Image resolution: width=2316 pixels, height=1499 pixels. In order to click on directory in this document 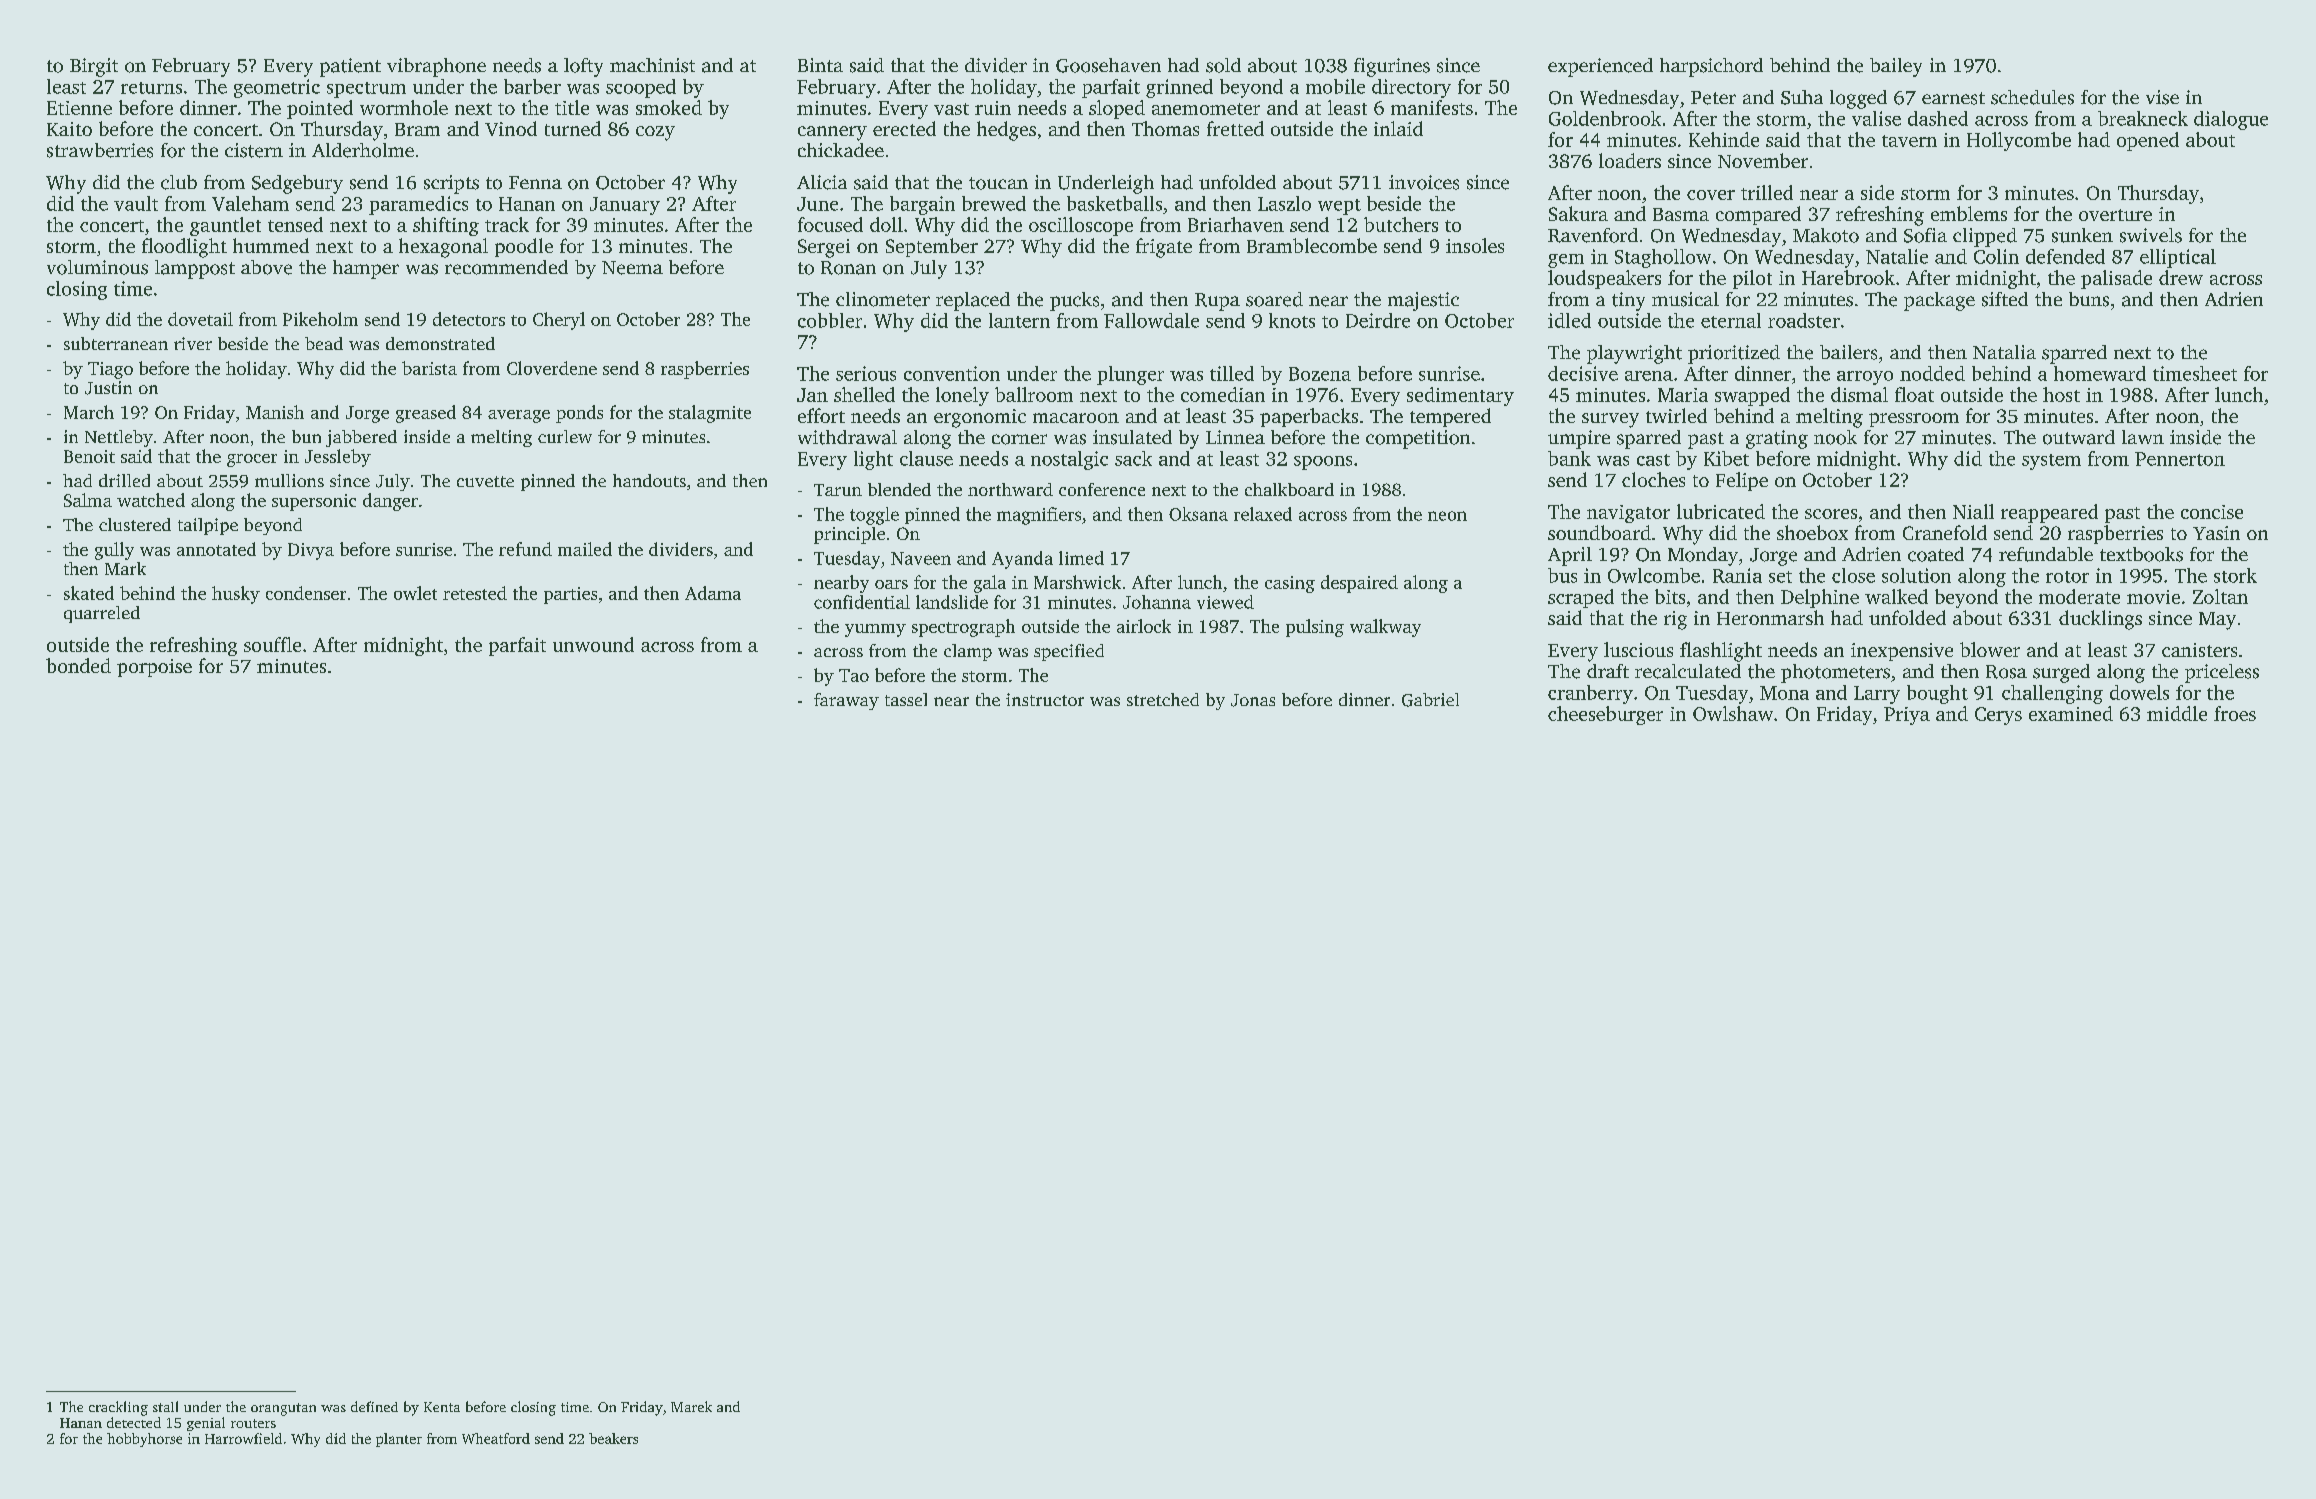, I will do `click(1411, 88)`.
